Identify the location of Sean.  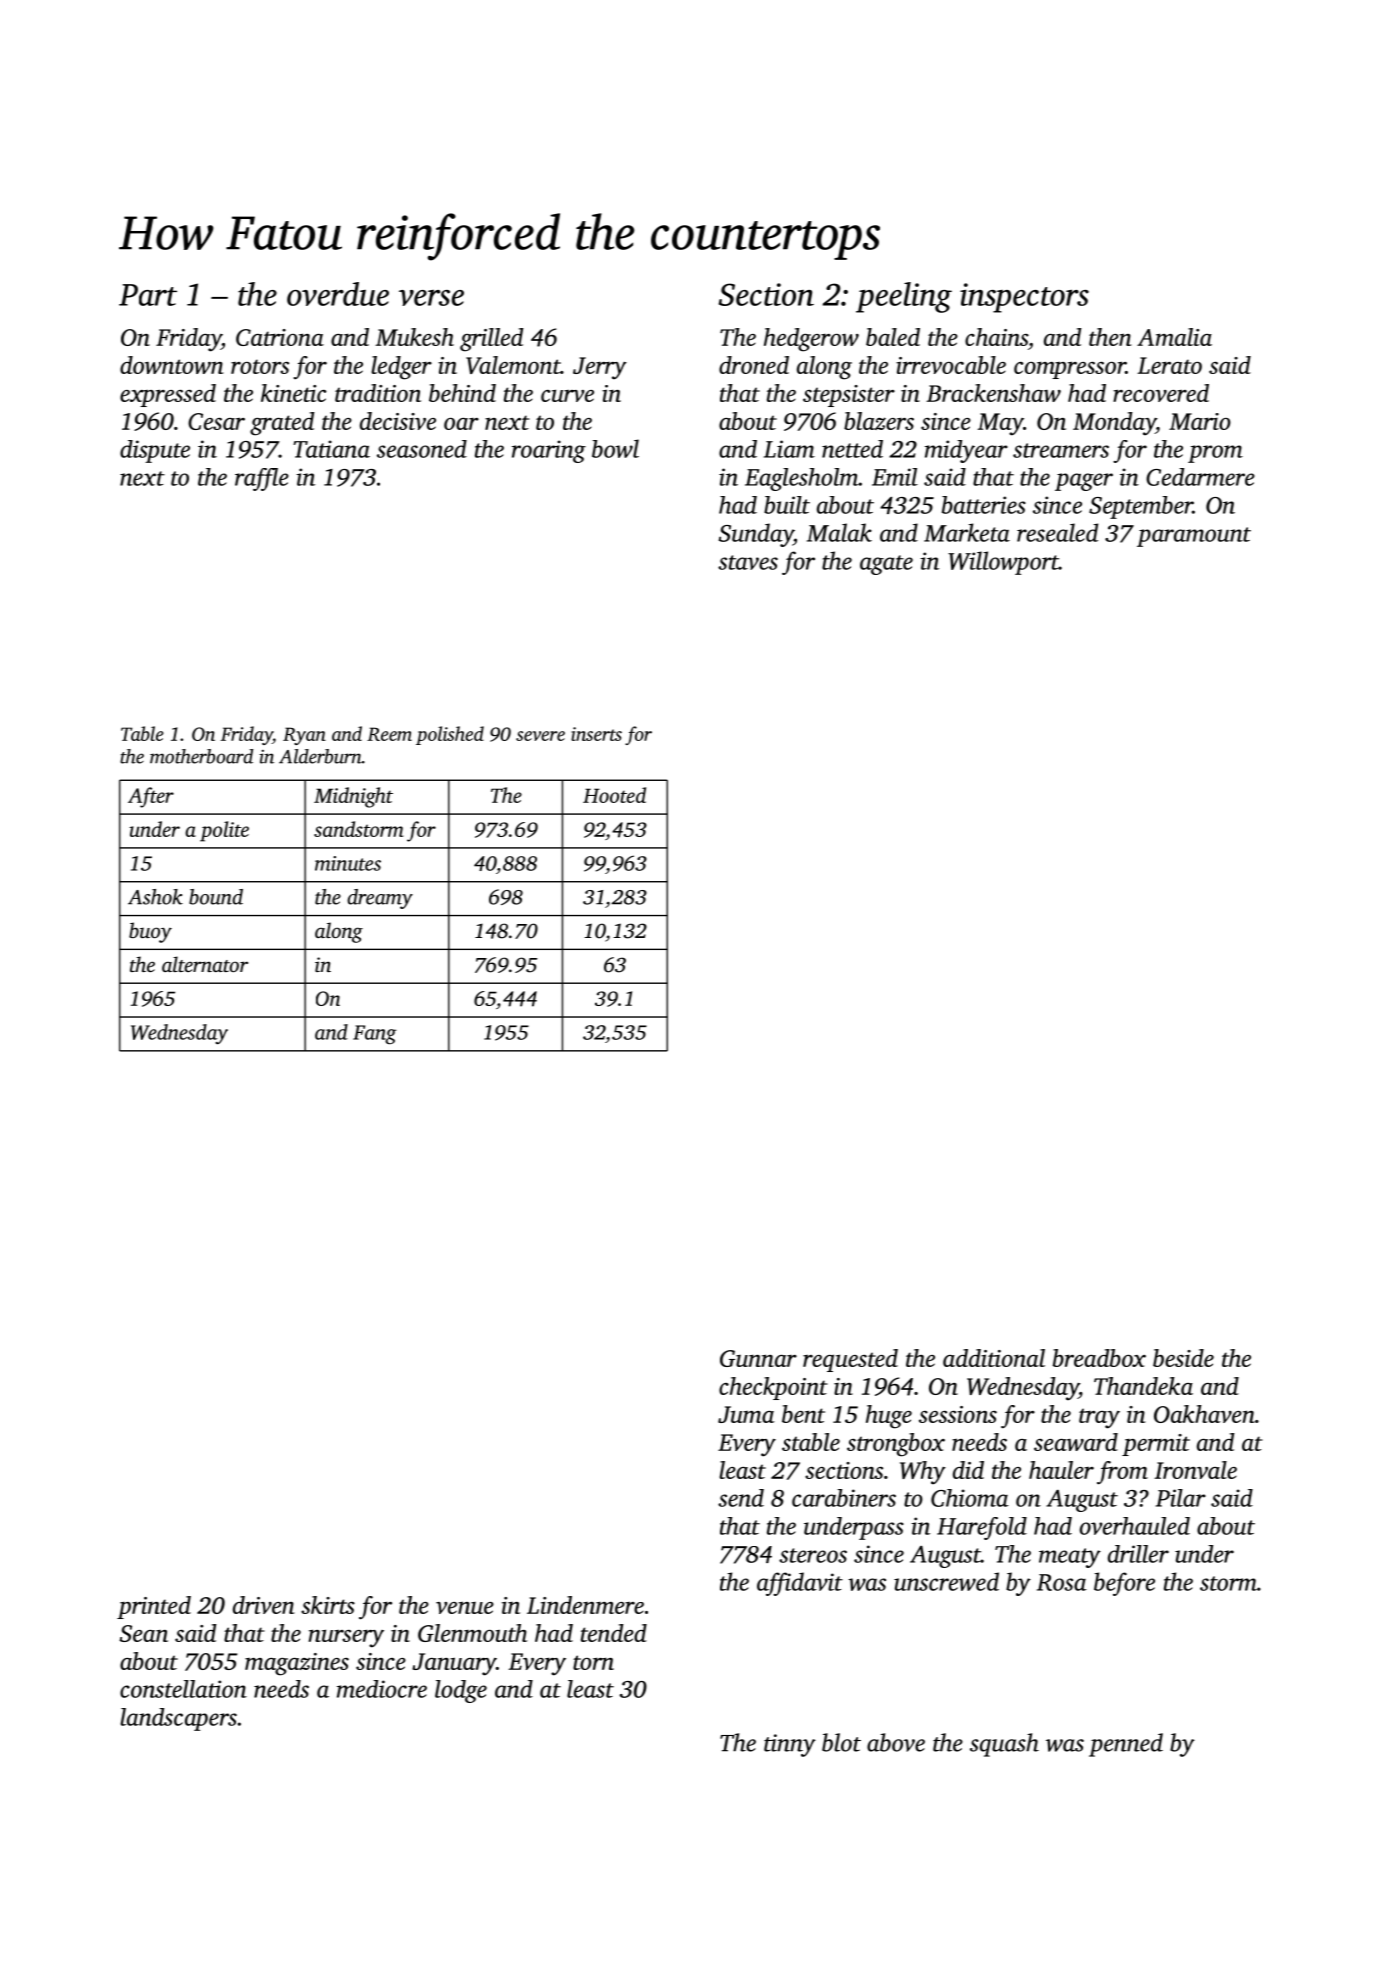
(143, 1633).
